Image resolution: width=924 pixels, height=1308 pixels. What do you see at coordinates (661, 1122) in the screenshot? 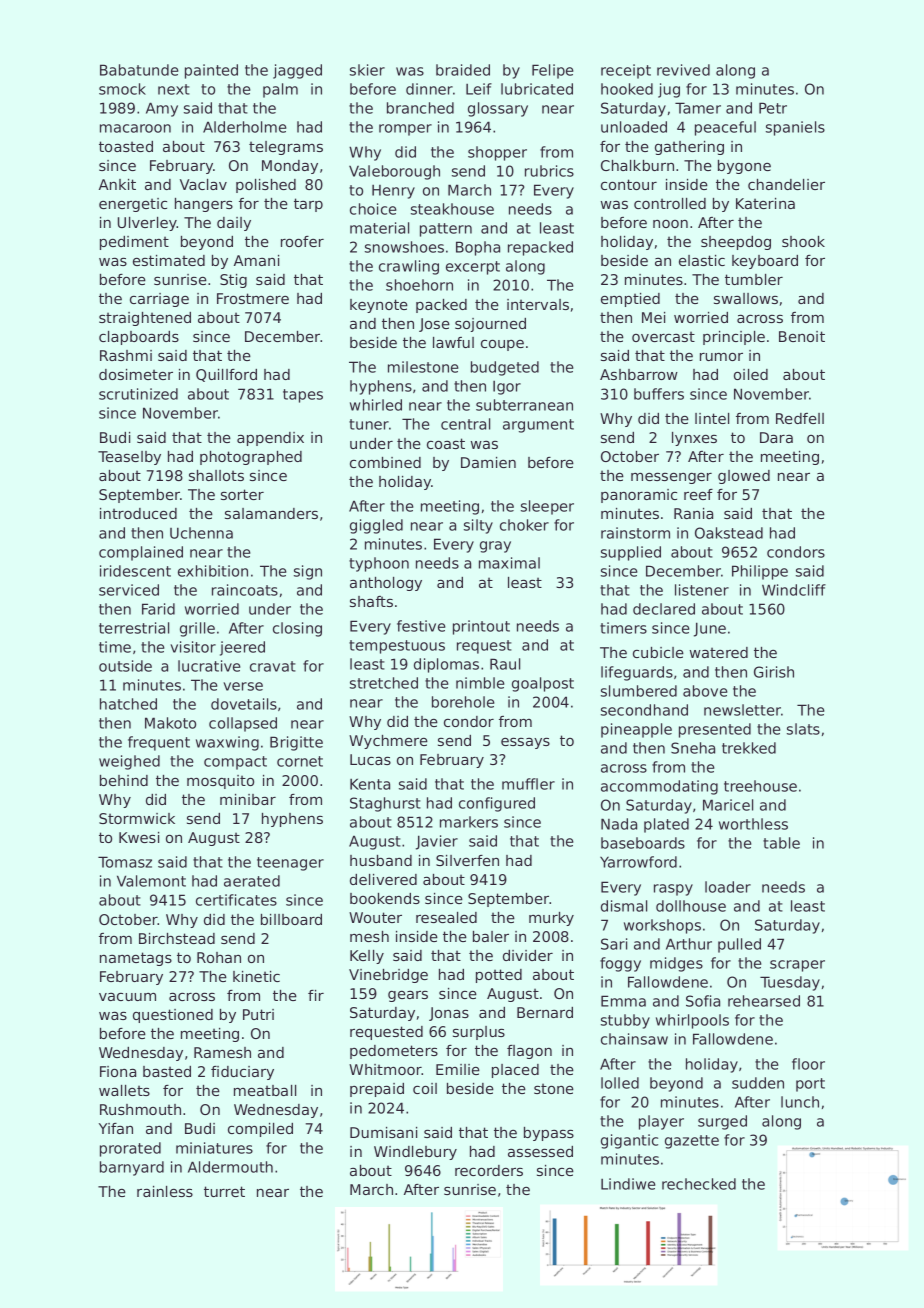
I see `player` at bounding box center [661, 1122].
